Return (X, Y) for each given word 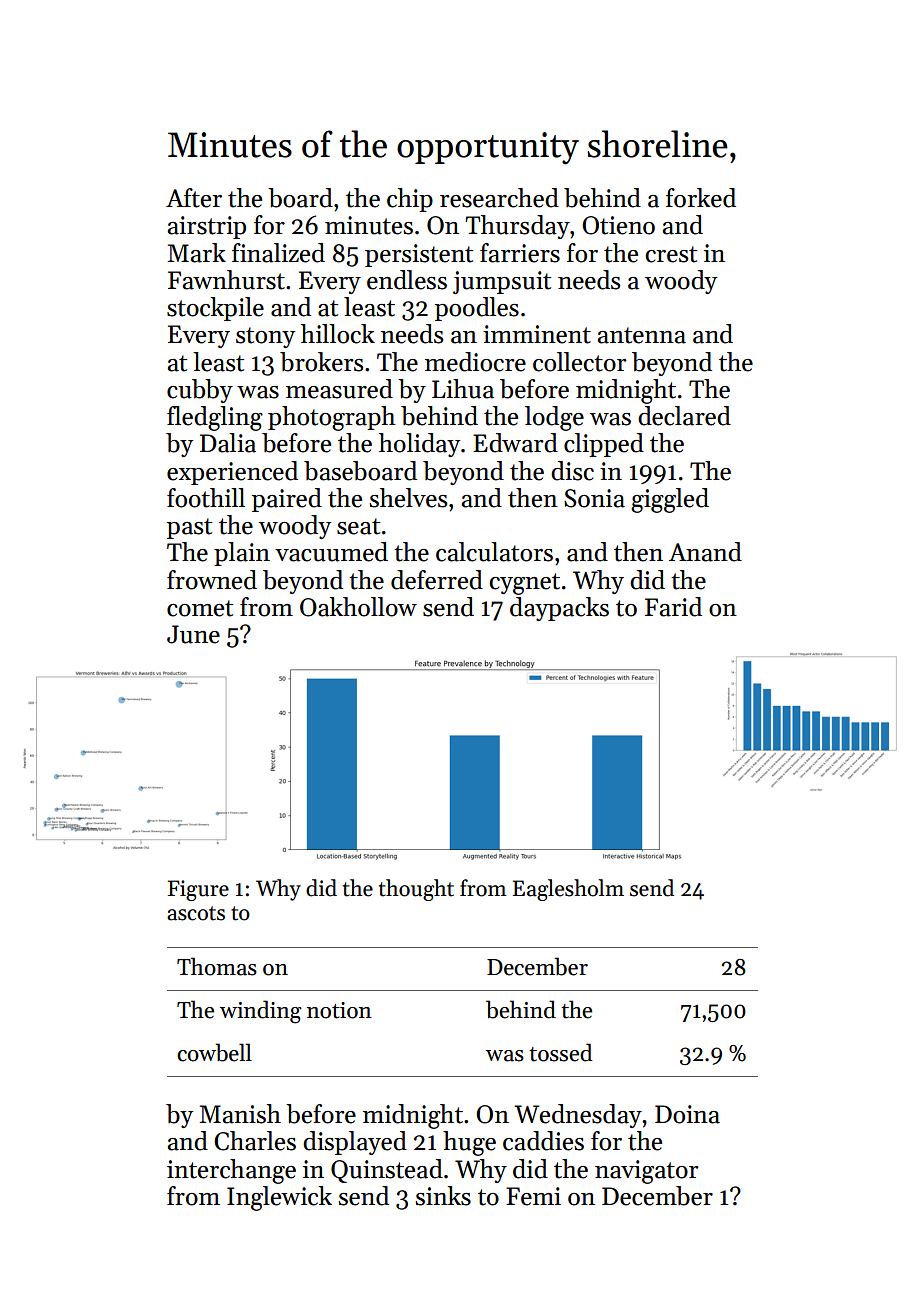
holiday (419, 445)
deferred (437, 580)
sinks (443, 1196)
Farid (673, 607)
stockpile (215, 309)
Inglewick (279, 1198)
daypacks (559, 609)
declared (684, 416)
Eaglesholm (568, 890)
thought (416, 890)
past (189, 528)
